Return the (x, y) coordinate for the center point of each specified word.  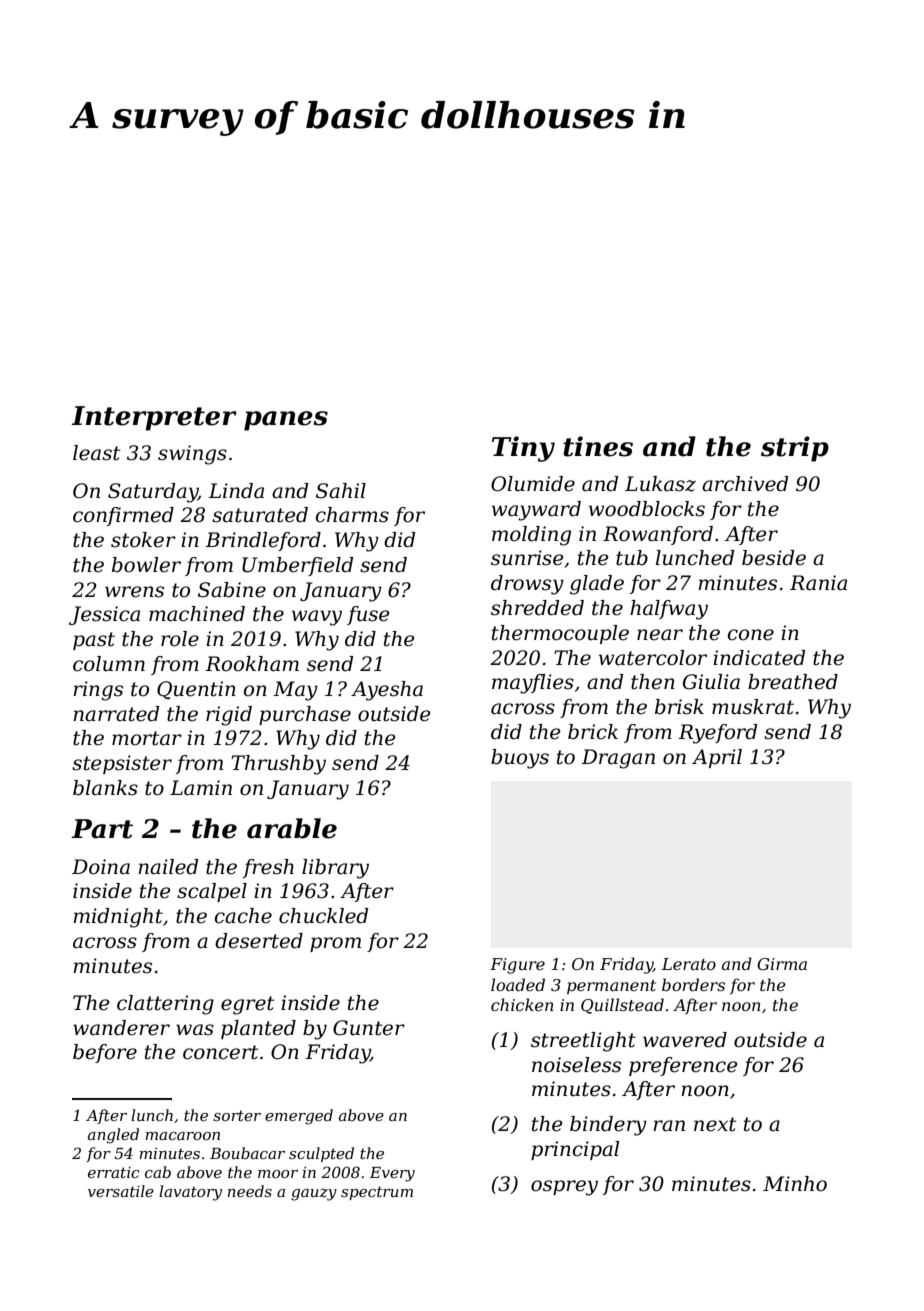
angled (113, 1136)
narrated (116, 714)
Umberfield (297, 566)
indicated (759, 658)
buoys (520, 759)
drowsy (527, 585)
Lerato (689, 964)
